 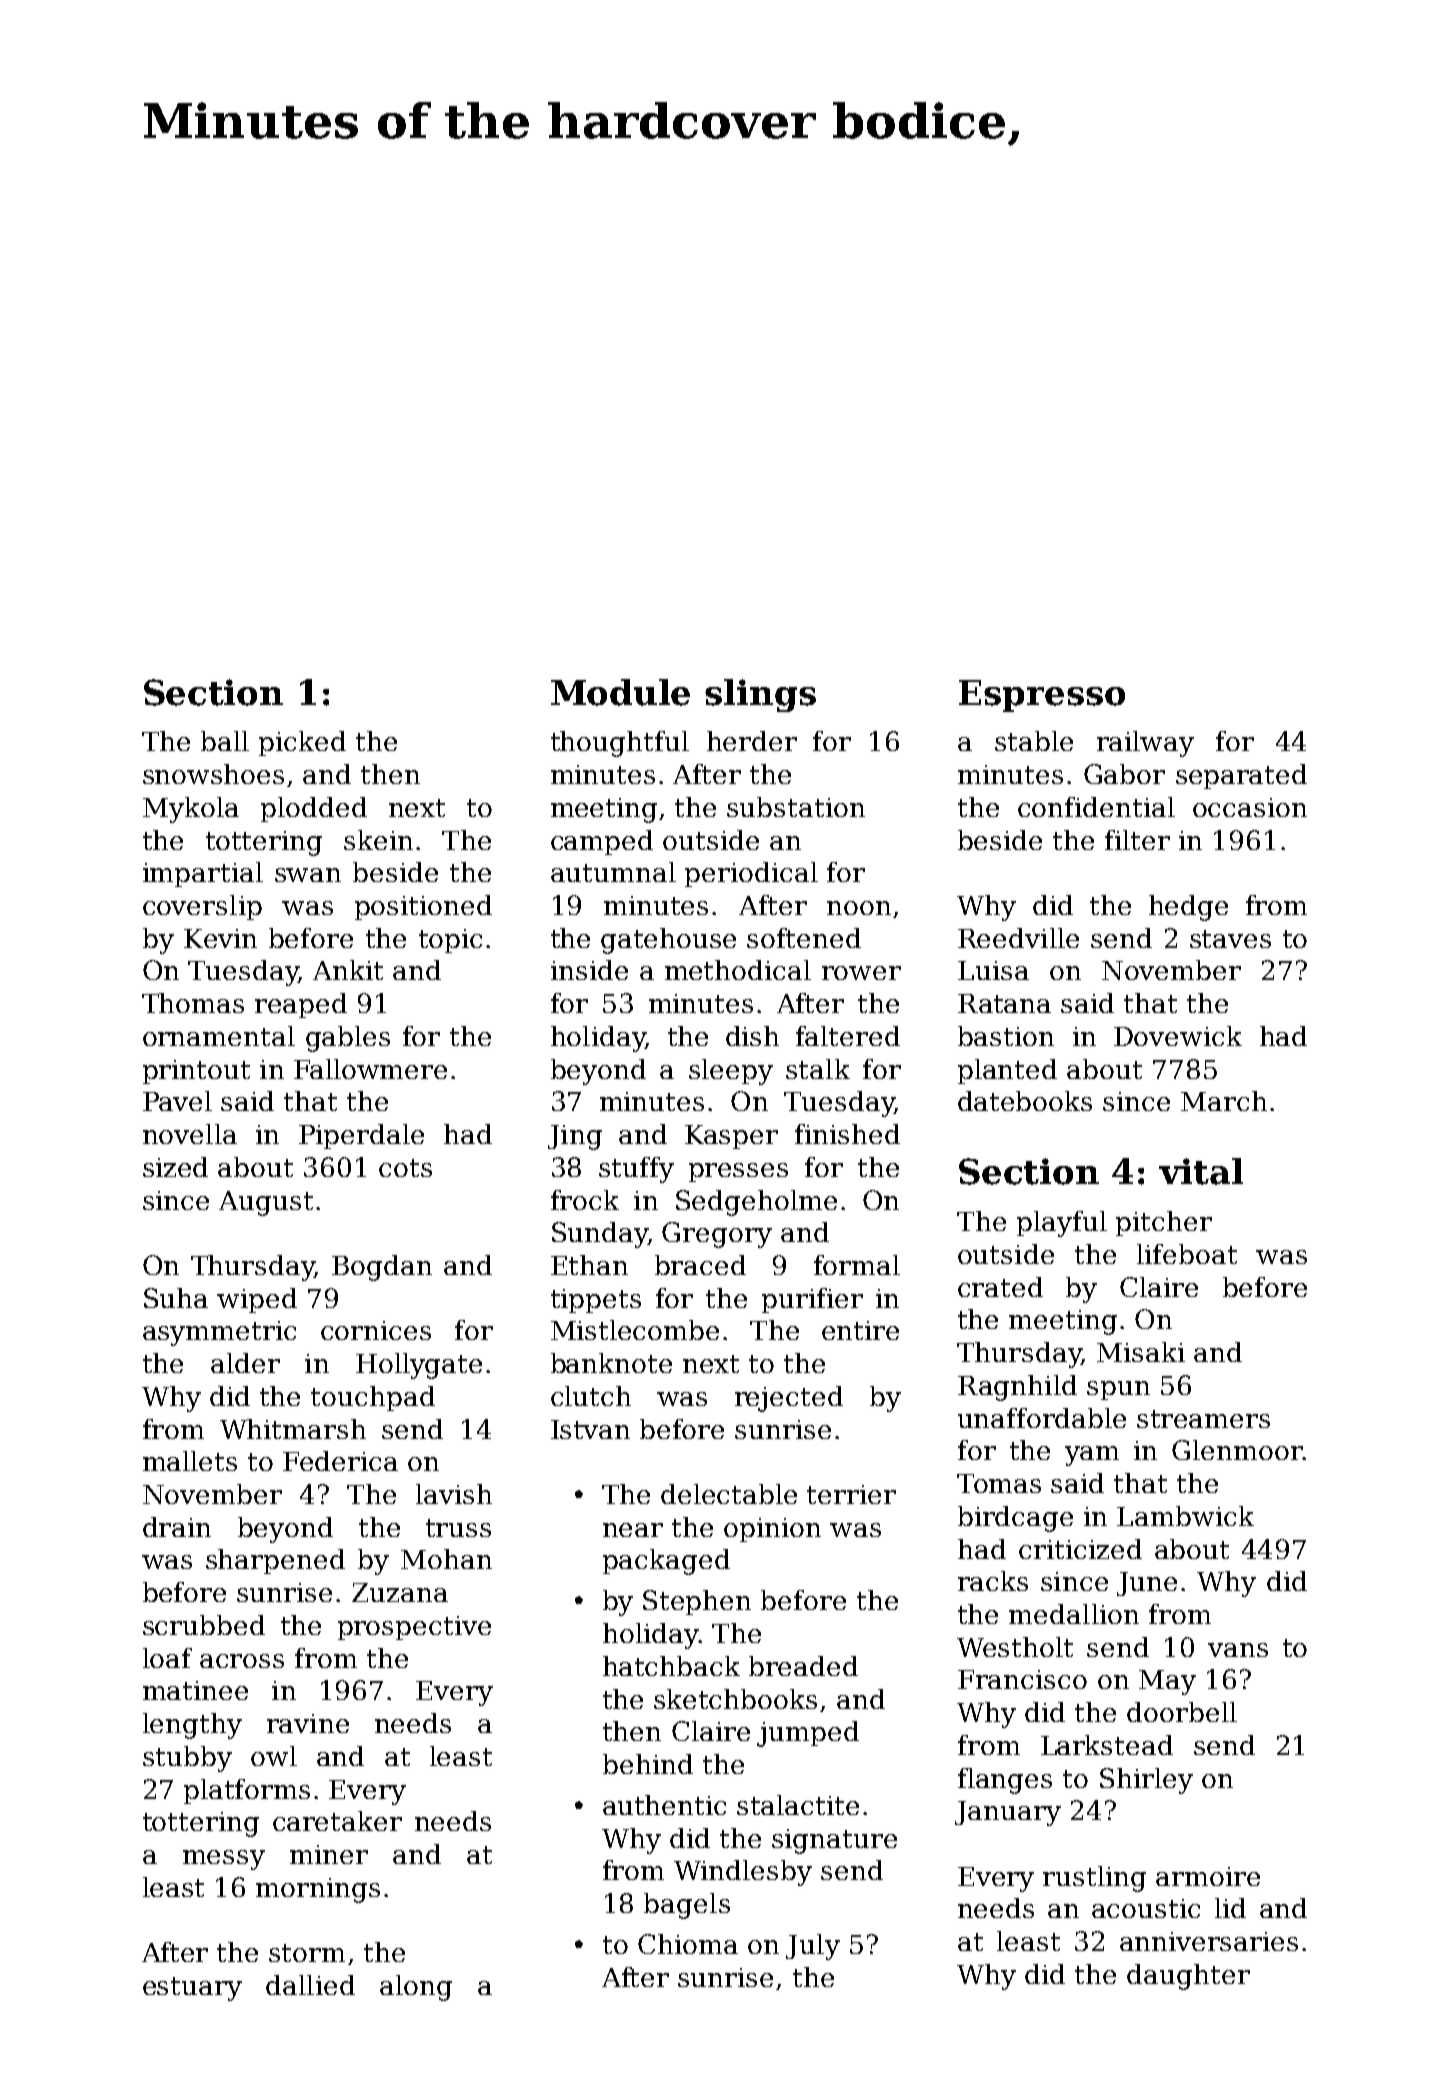 I want to click on daughter, so click(x=1188, y=1977).
